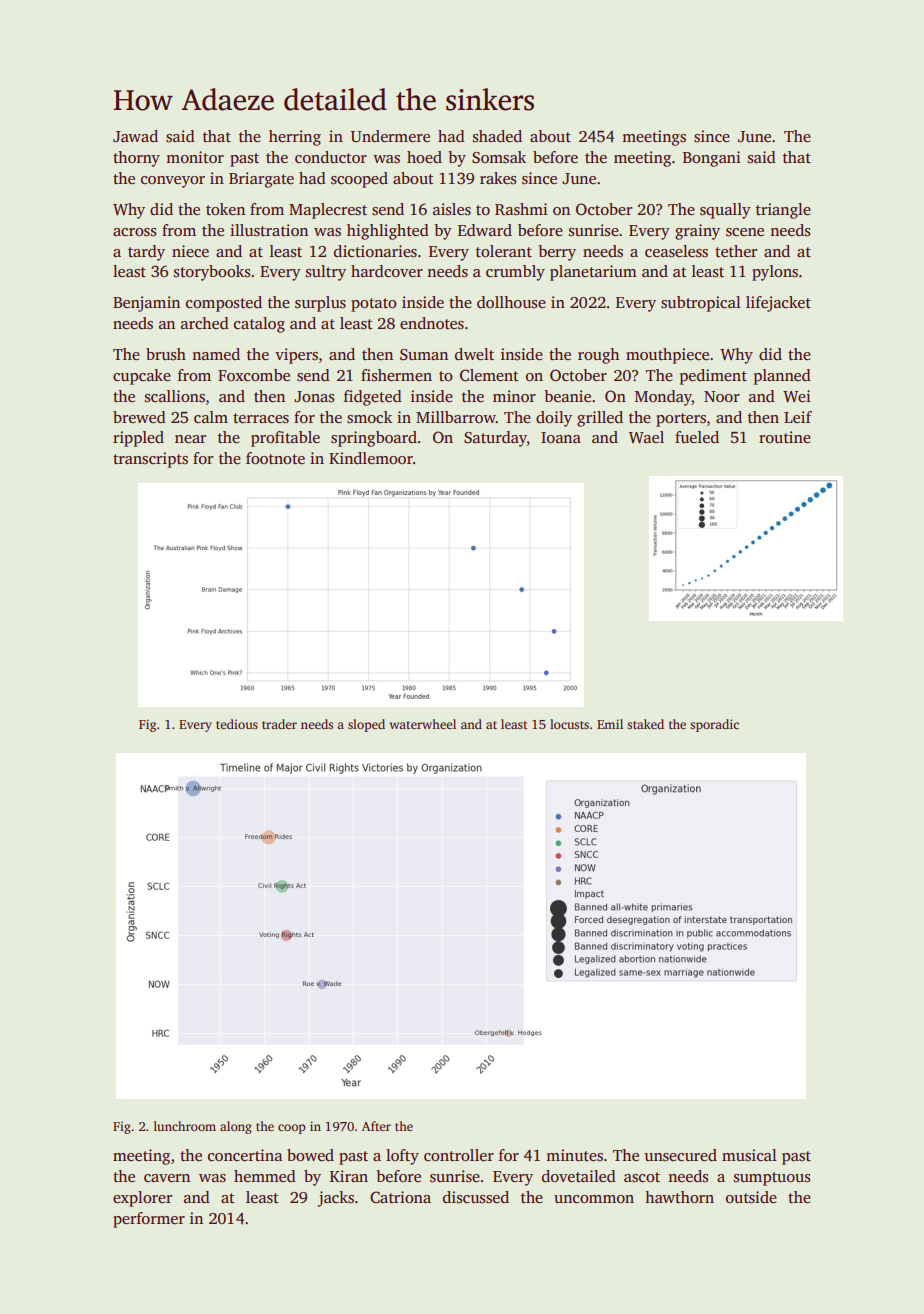 The height and width of the document is (1314, 924). I want to click on sumptuous, so click(772, 1179).
